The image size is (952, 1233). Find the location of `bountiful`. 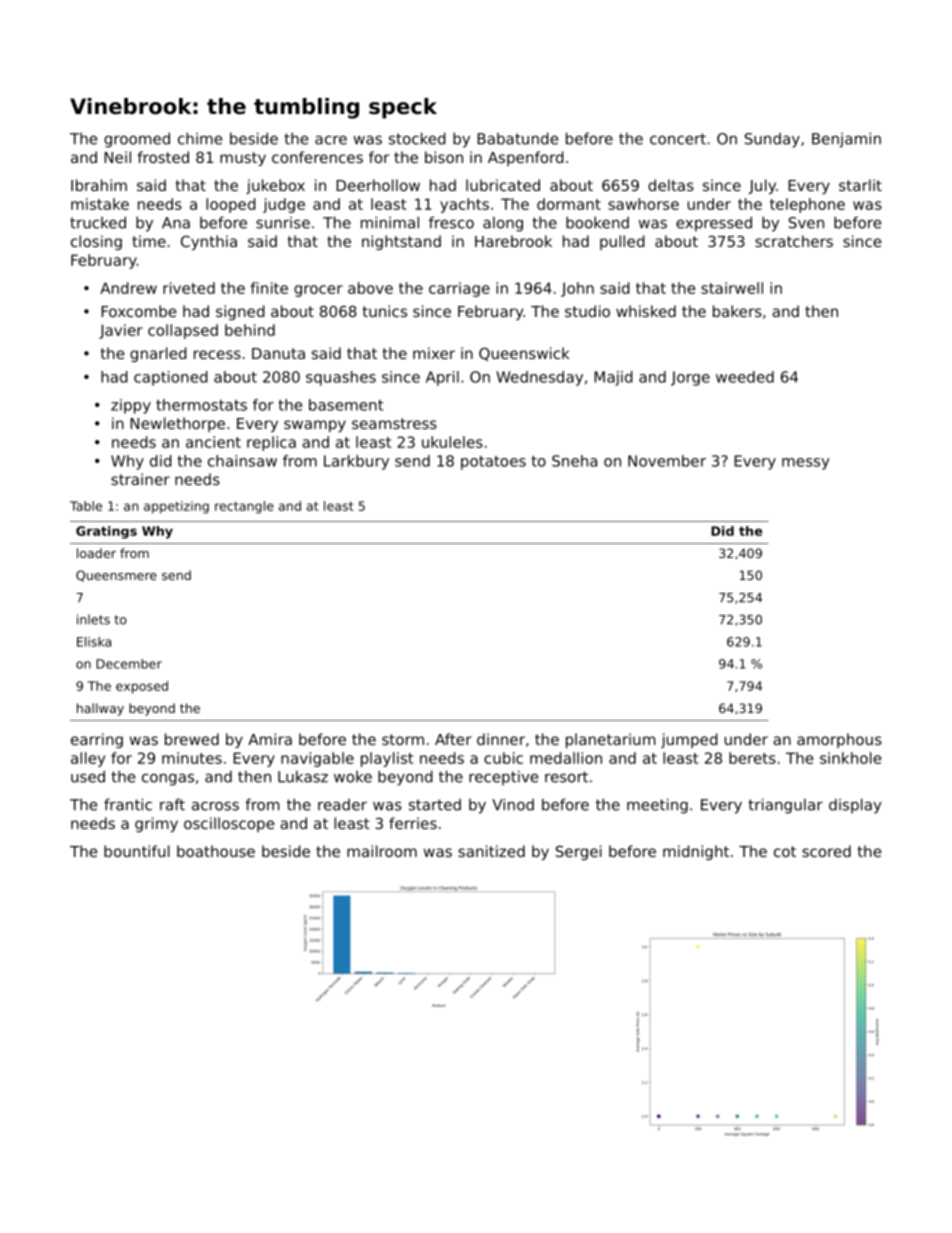

bountiful is located at coordinates (137, 851).
